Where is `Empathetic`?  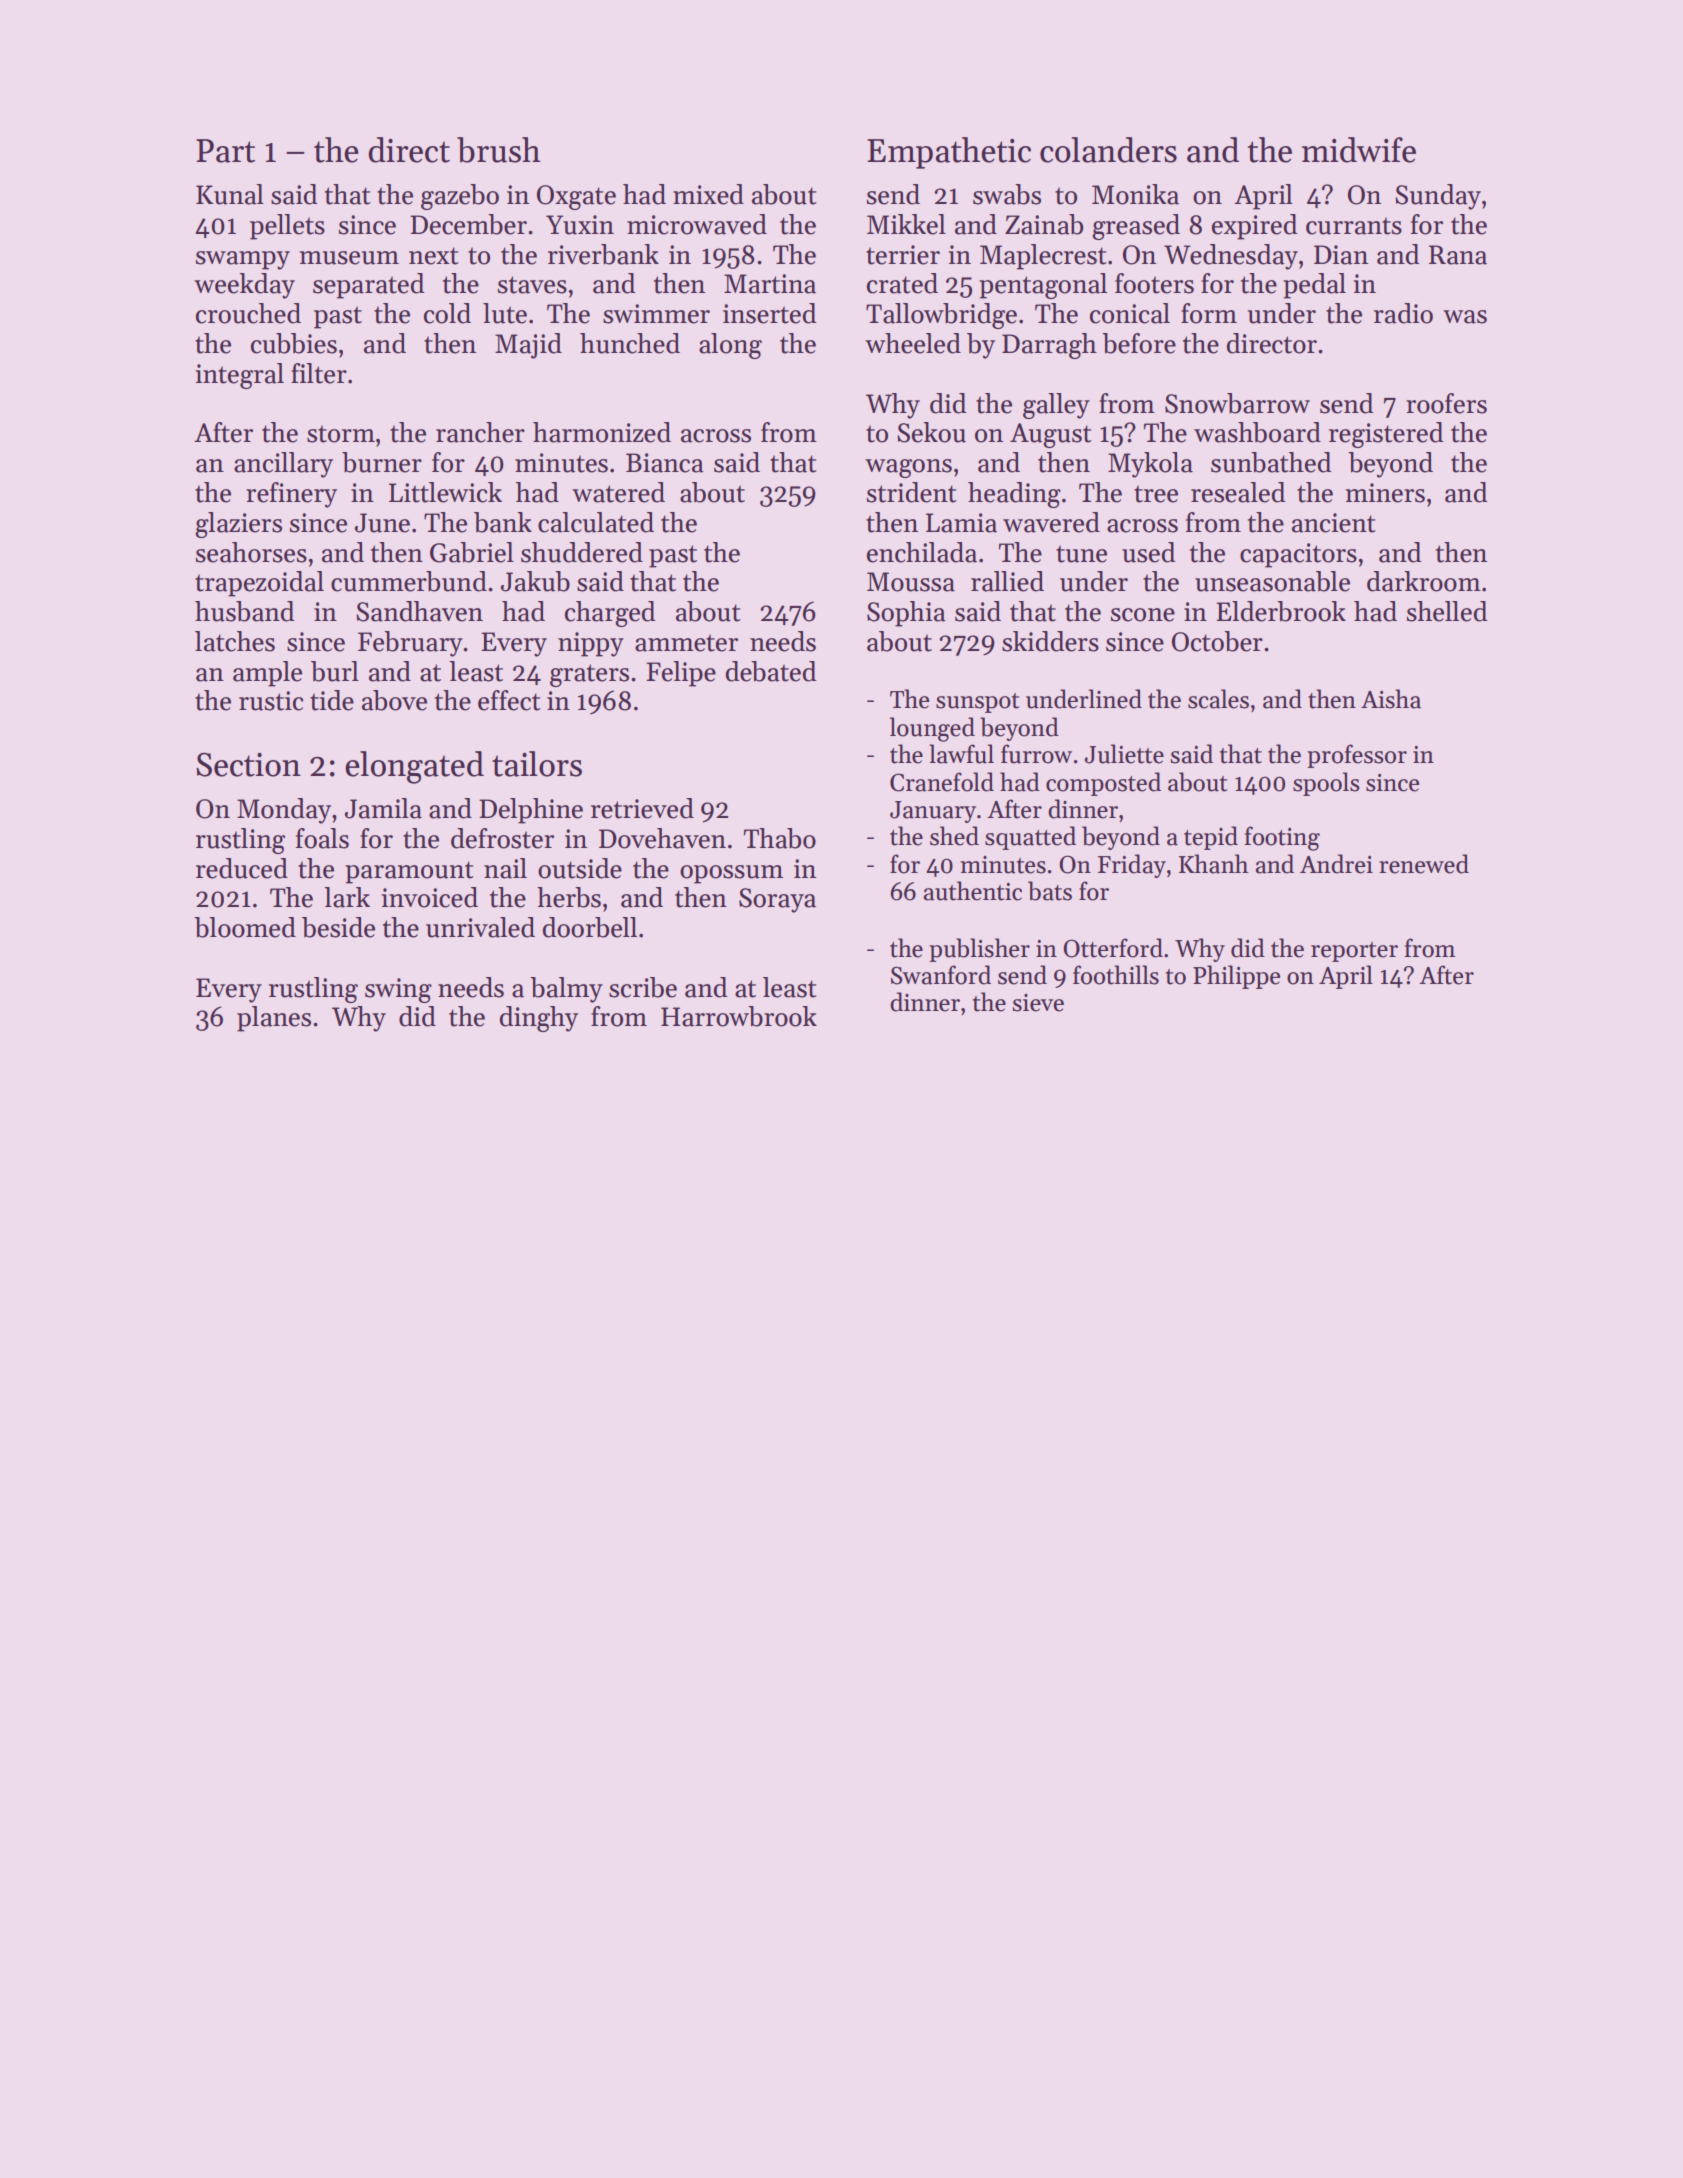
Empathetic is located at coordinates (949, 153).
